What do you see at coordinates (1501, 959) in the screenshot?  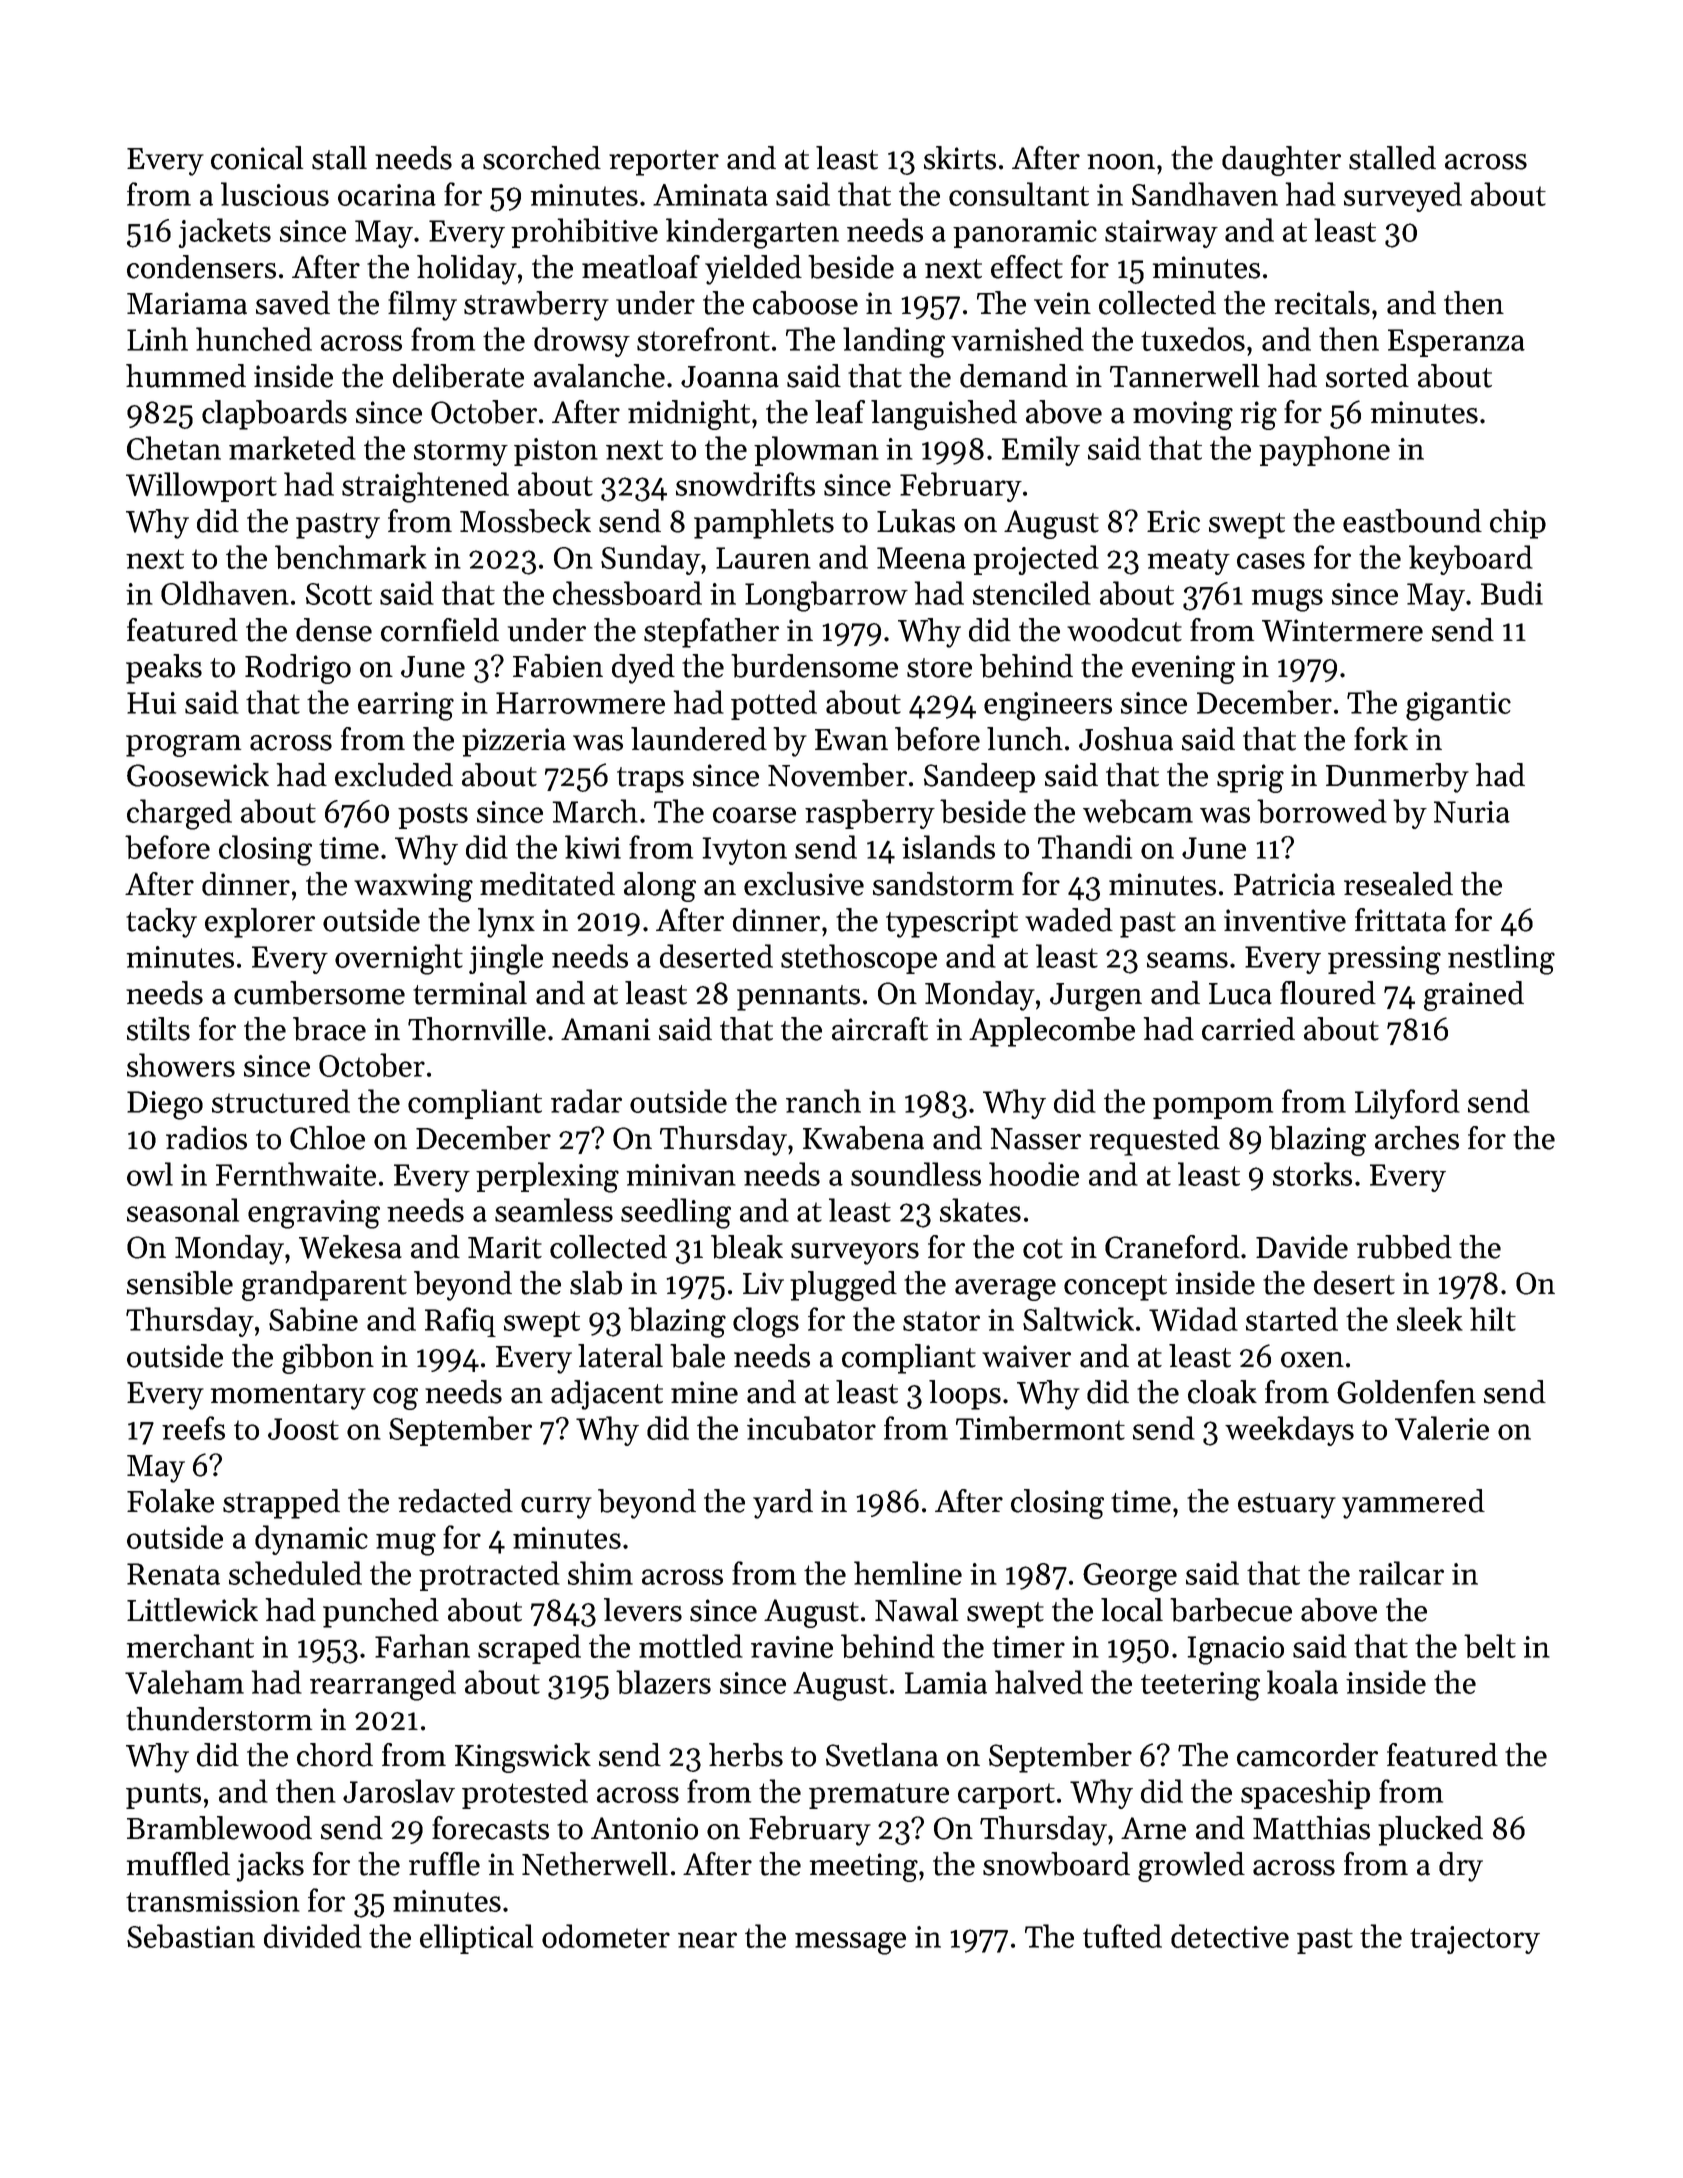 I see `nestling` at bounding box center [1501, 959].
